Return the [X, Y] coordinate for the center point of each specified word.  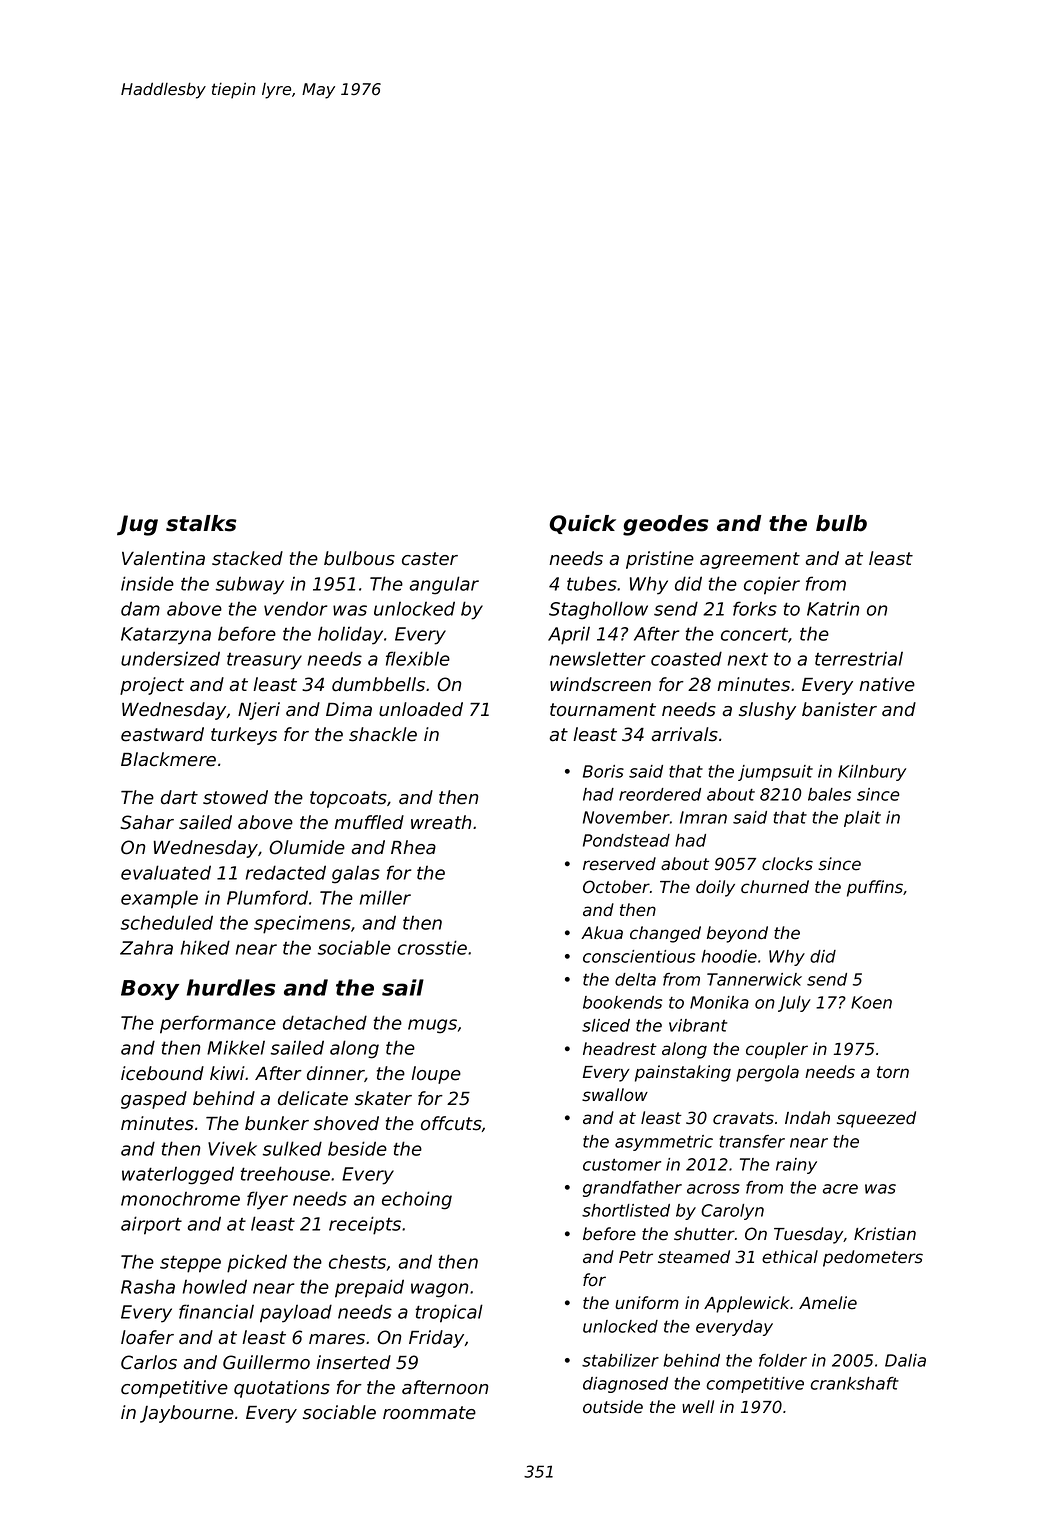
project [152, 686]
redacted [286, 872]
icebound [162, 1073]
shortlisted [626, 1210]
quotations [282, 1389]
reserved [619, 864]
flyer [267, 1200]
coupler [777, 1050]
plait [862, 819]
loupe [436, 1075]
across [713, 1189]
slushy [767, 711]
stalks [201, 523]
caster [430, 559]
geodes [666, 525]
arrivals [684, 734]
